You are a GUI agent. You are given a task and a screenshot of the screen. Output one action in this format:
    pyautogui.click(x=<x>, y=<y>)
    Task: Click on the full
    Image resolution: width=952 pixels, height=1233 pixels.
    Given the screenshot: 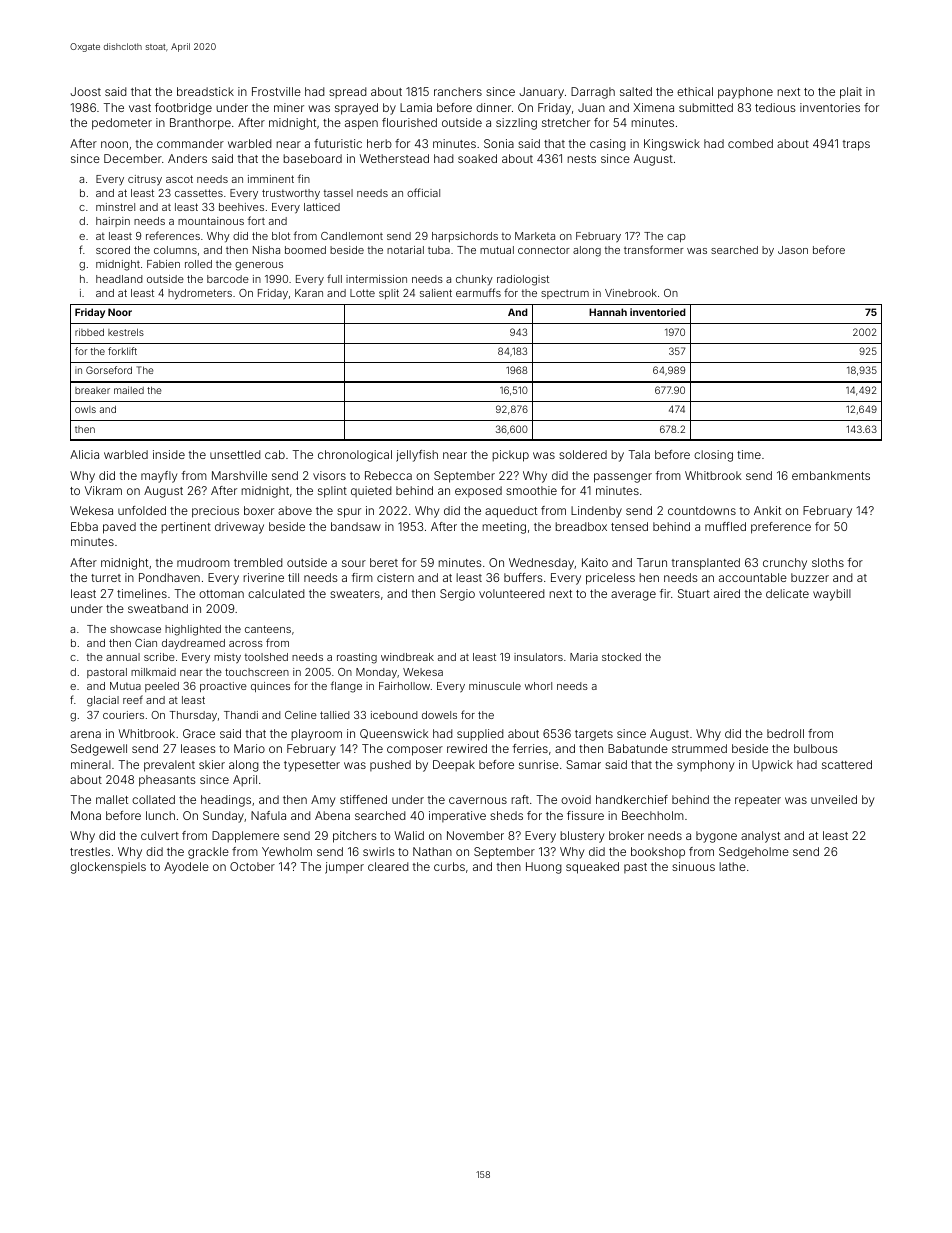 What is the action you would take?
    pyautogui.click(x=334, y=278)
